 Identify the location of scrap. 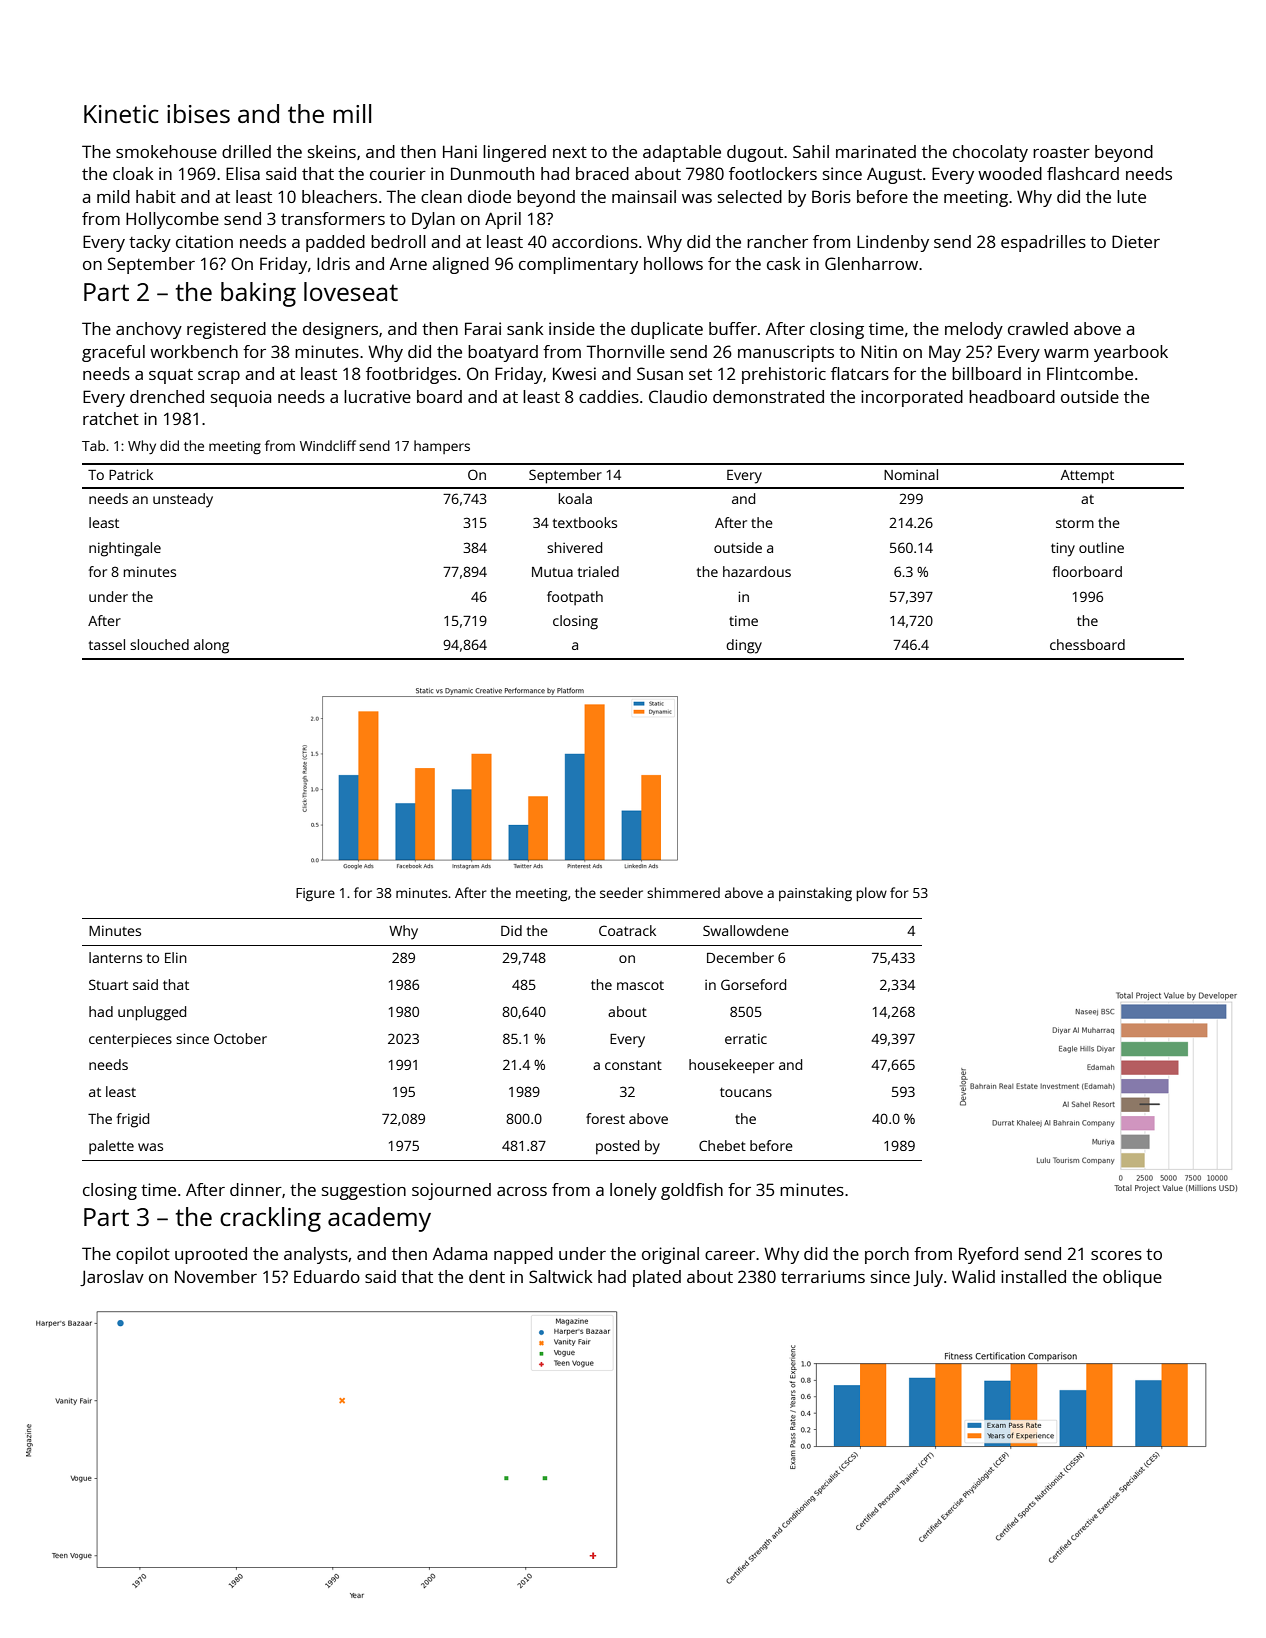
(219, 377).
